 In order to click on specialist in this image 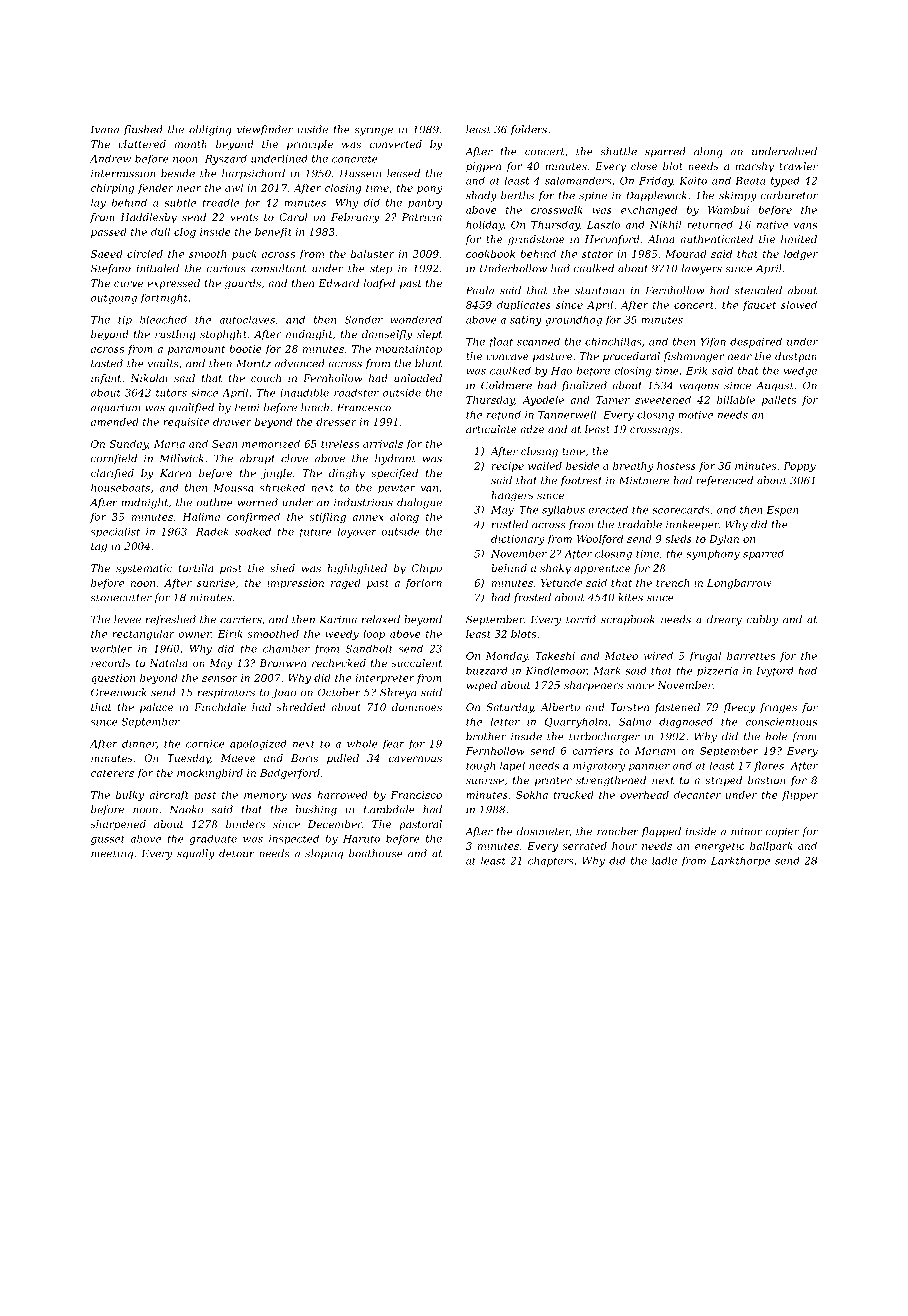, I will do `click(115, 532)`.
